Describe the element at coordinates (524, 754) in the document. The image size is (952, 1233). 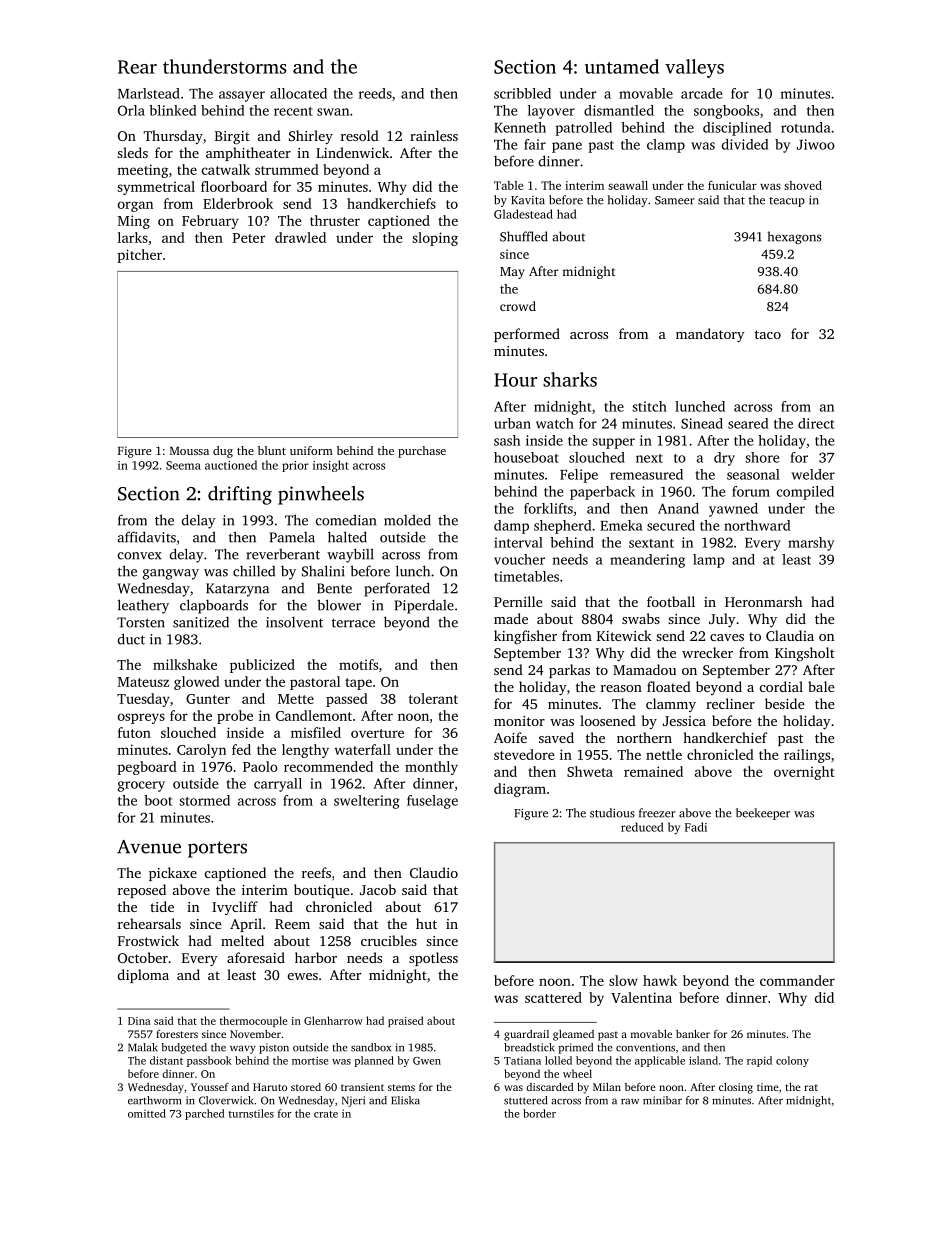
I see `stevedore` at that location.
